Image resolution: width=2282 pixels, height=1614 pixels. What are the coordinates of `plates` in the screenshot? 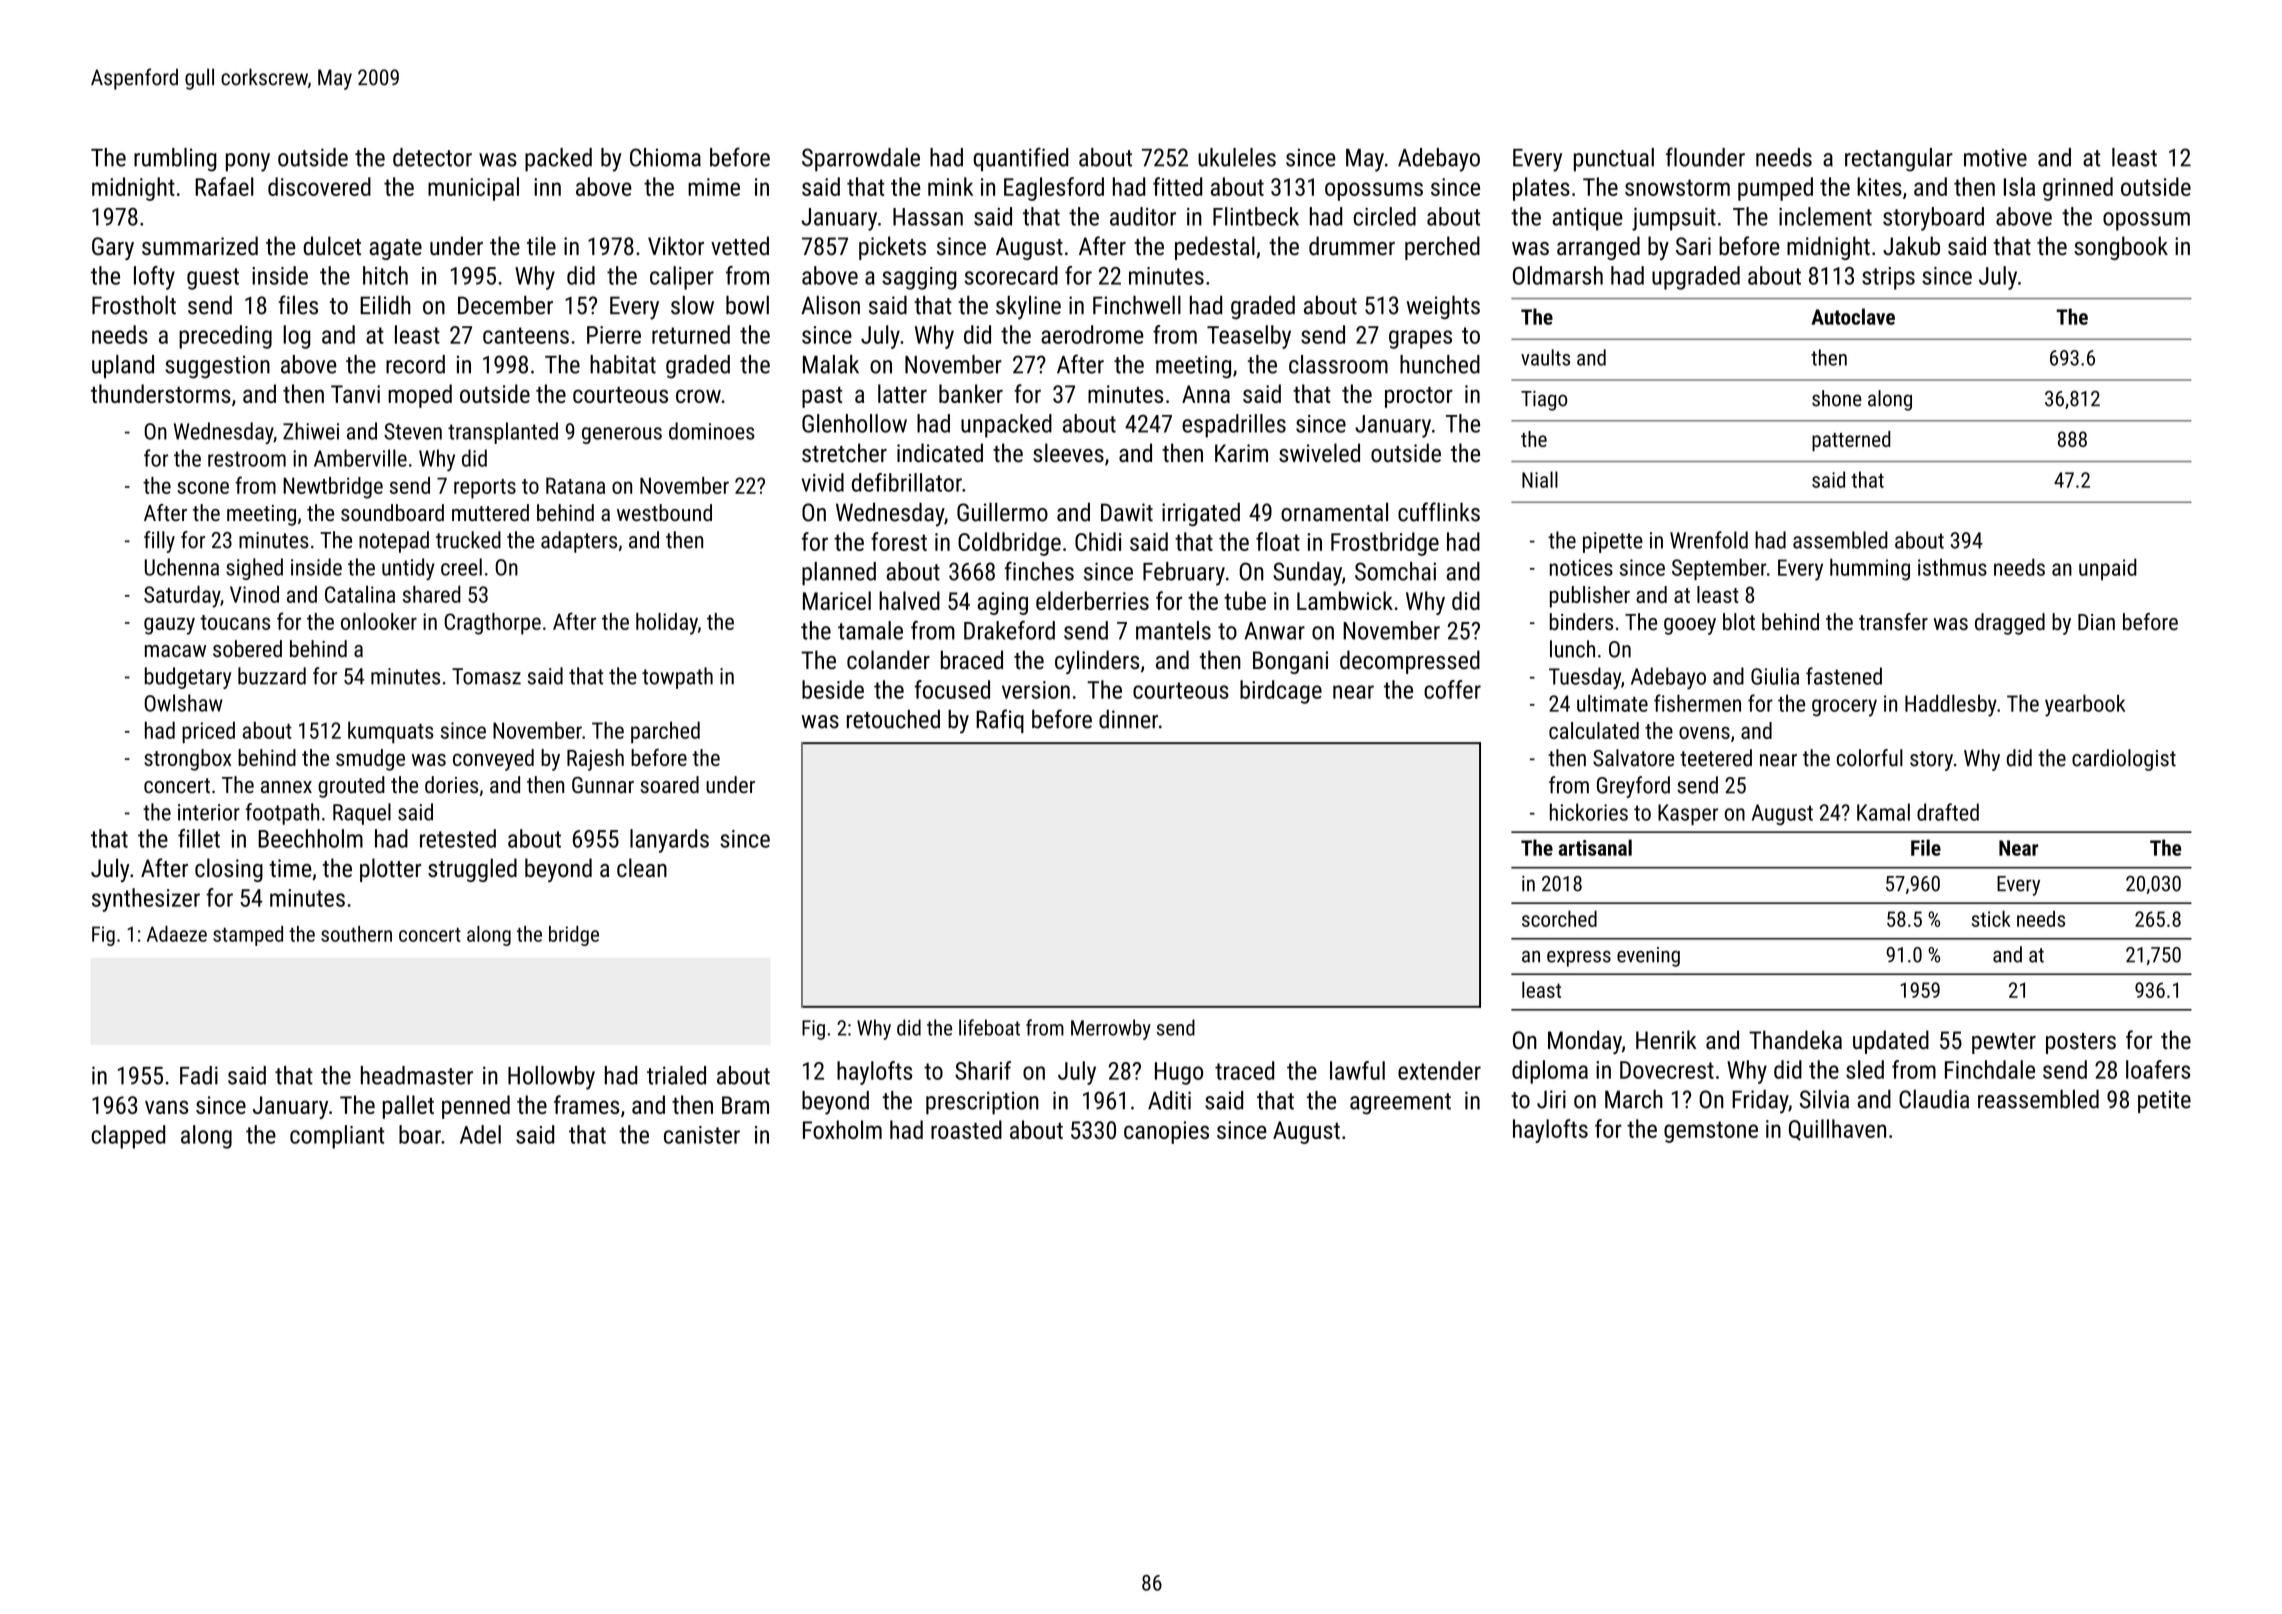 It's located at (1541, 189).
